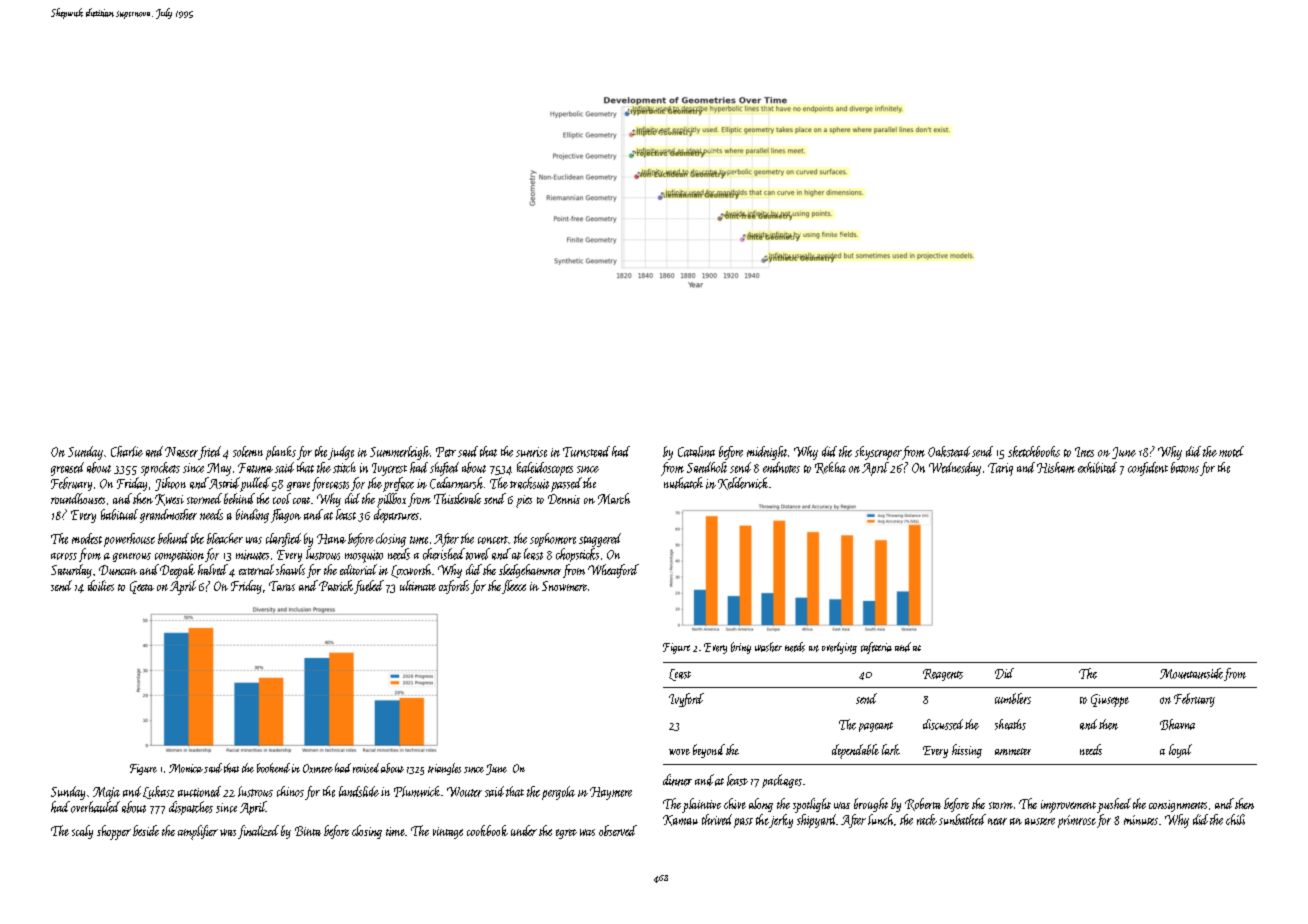 This page has width=1308, height=924. I want to click on Snowmere, so click(564, 586).
